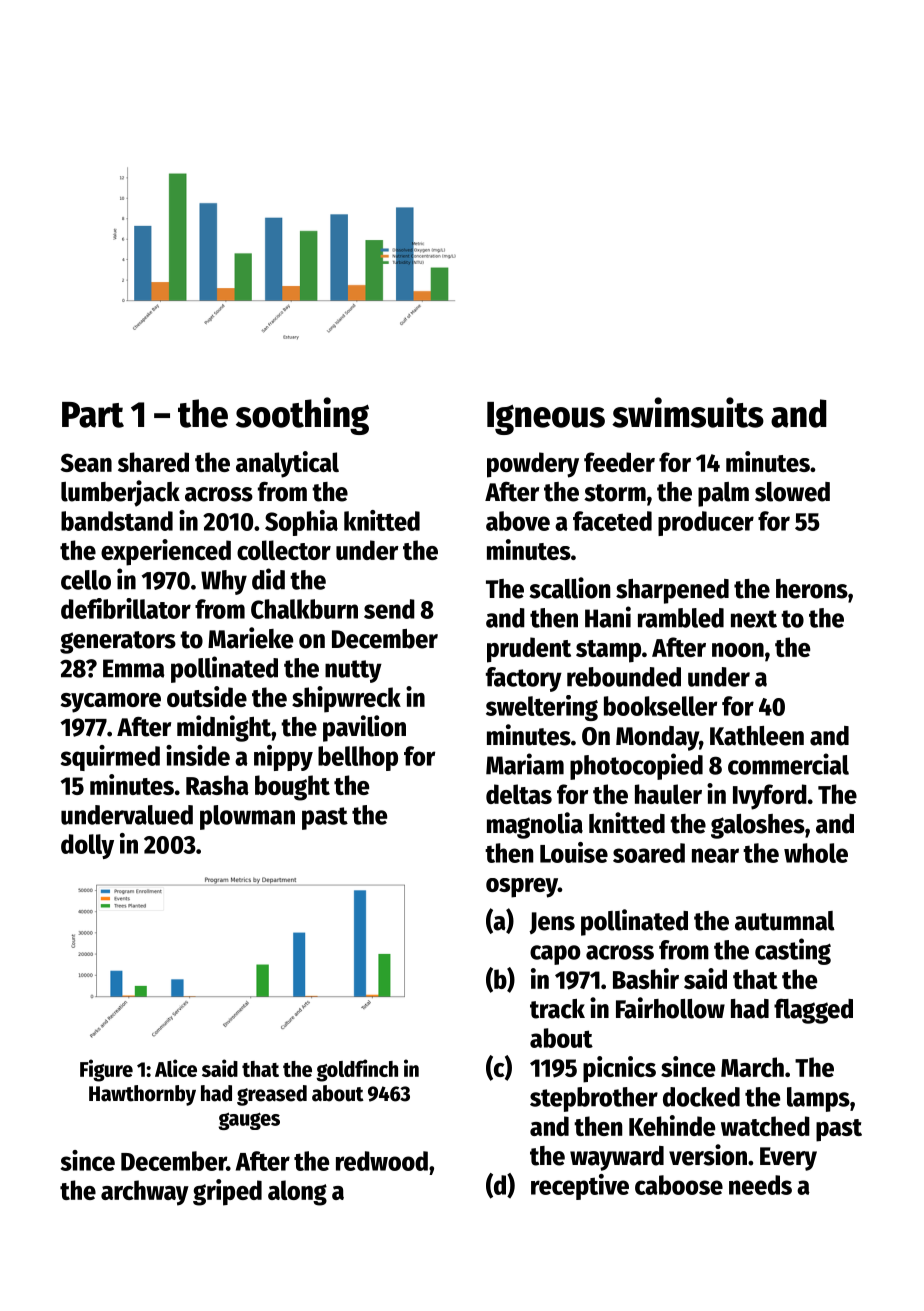 The width and height of the document is (924, 1311). I want to click on Bashir, so click(646, 978).
